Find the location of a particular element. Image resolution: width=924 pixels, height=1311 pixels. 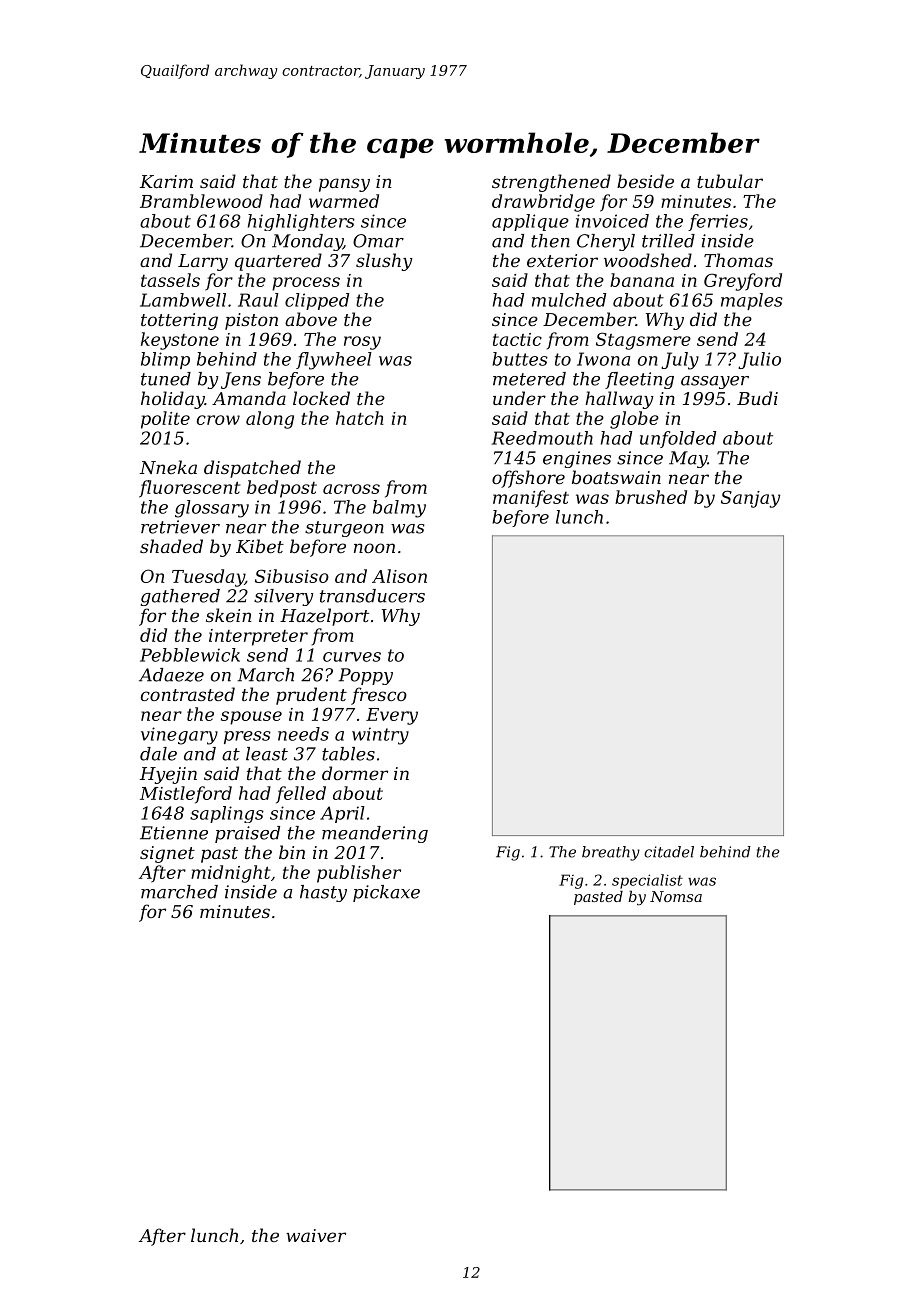

hasty is located at coordinates (323, 893).
